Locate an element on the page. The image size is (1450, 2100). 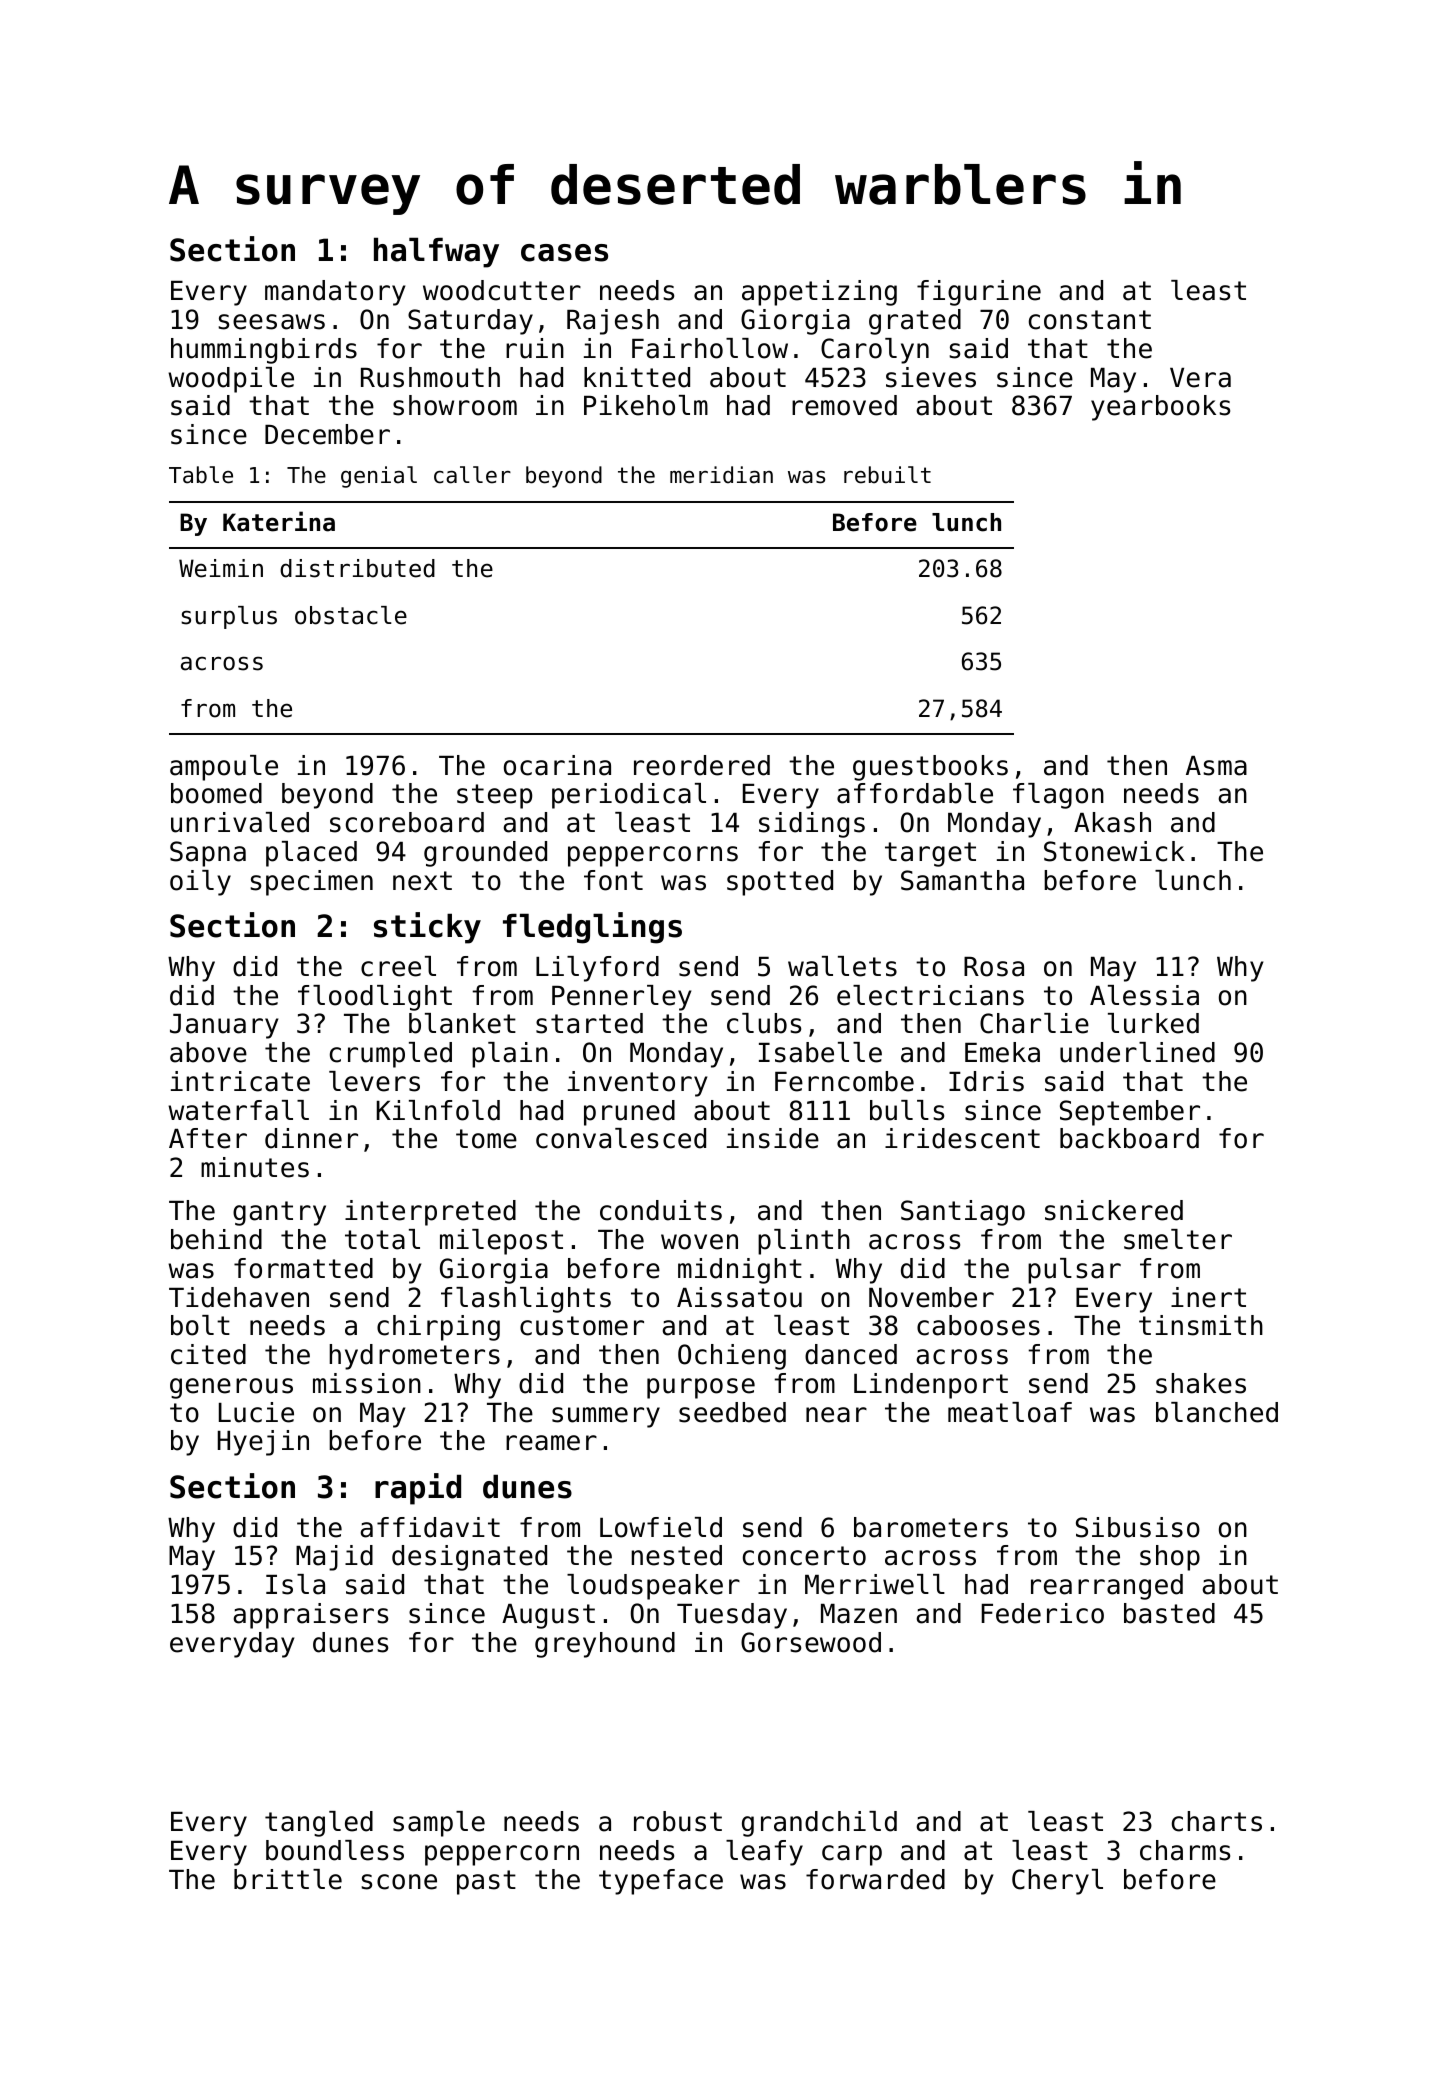
cases is located at coordinates (564, 253).
